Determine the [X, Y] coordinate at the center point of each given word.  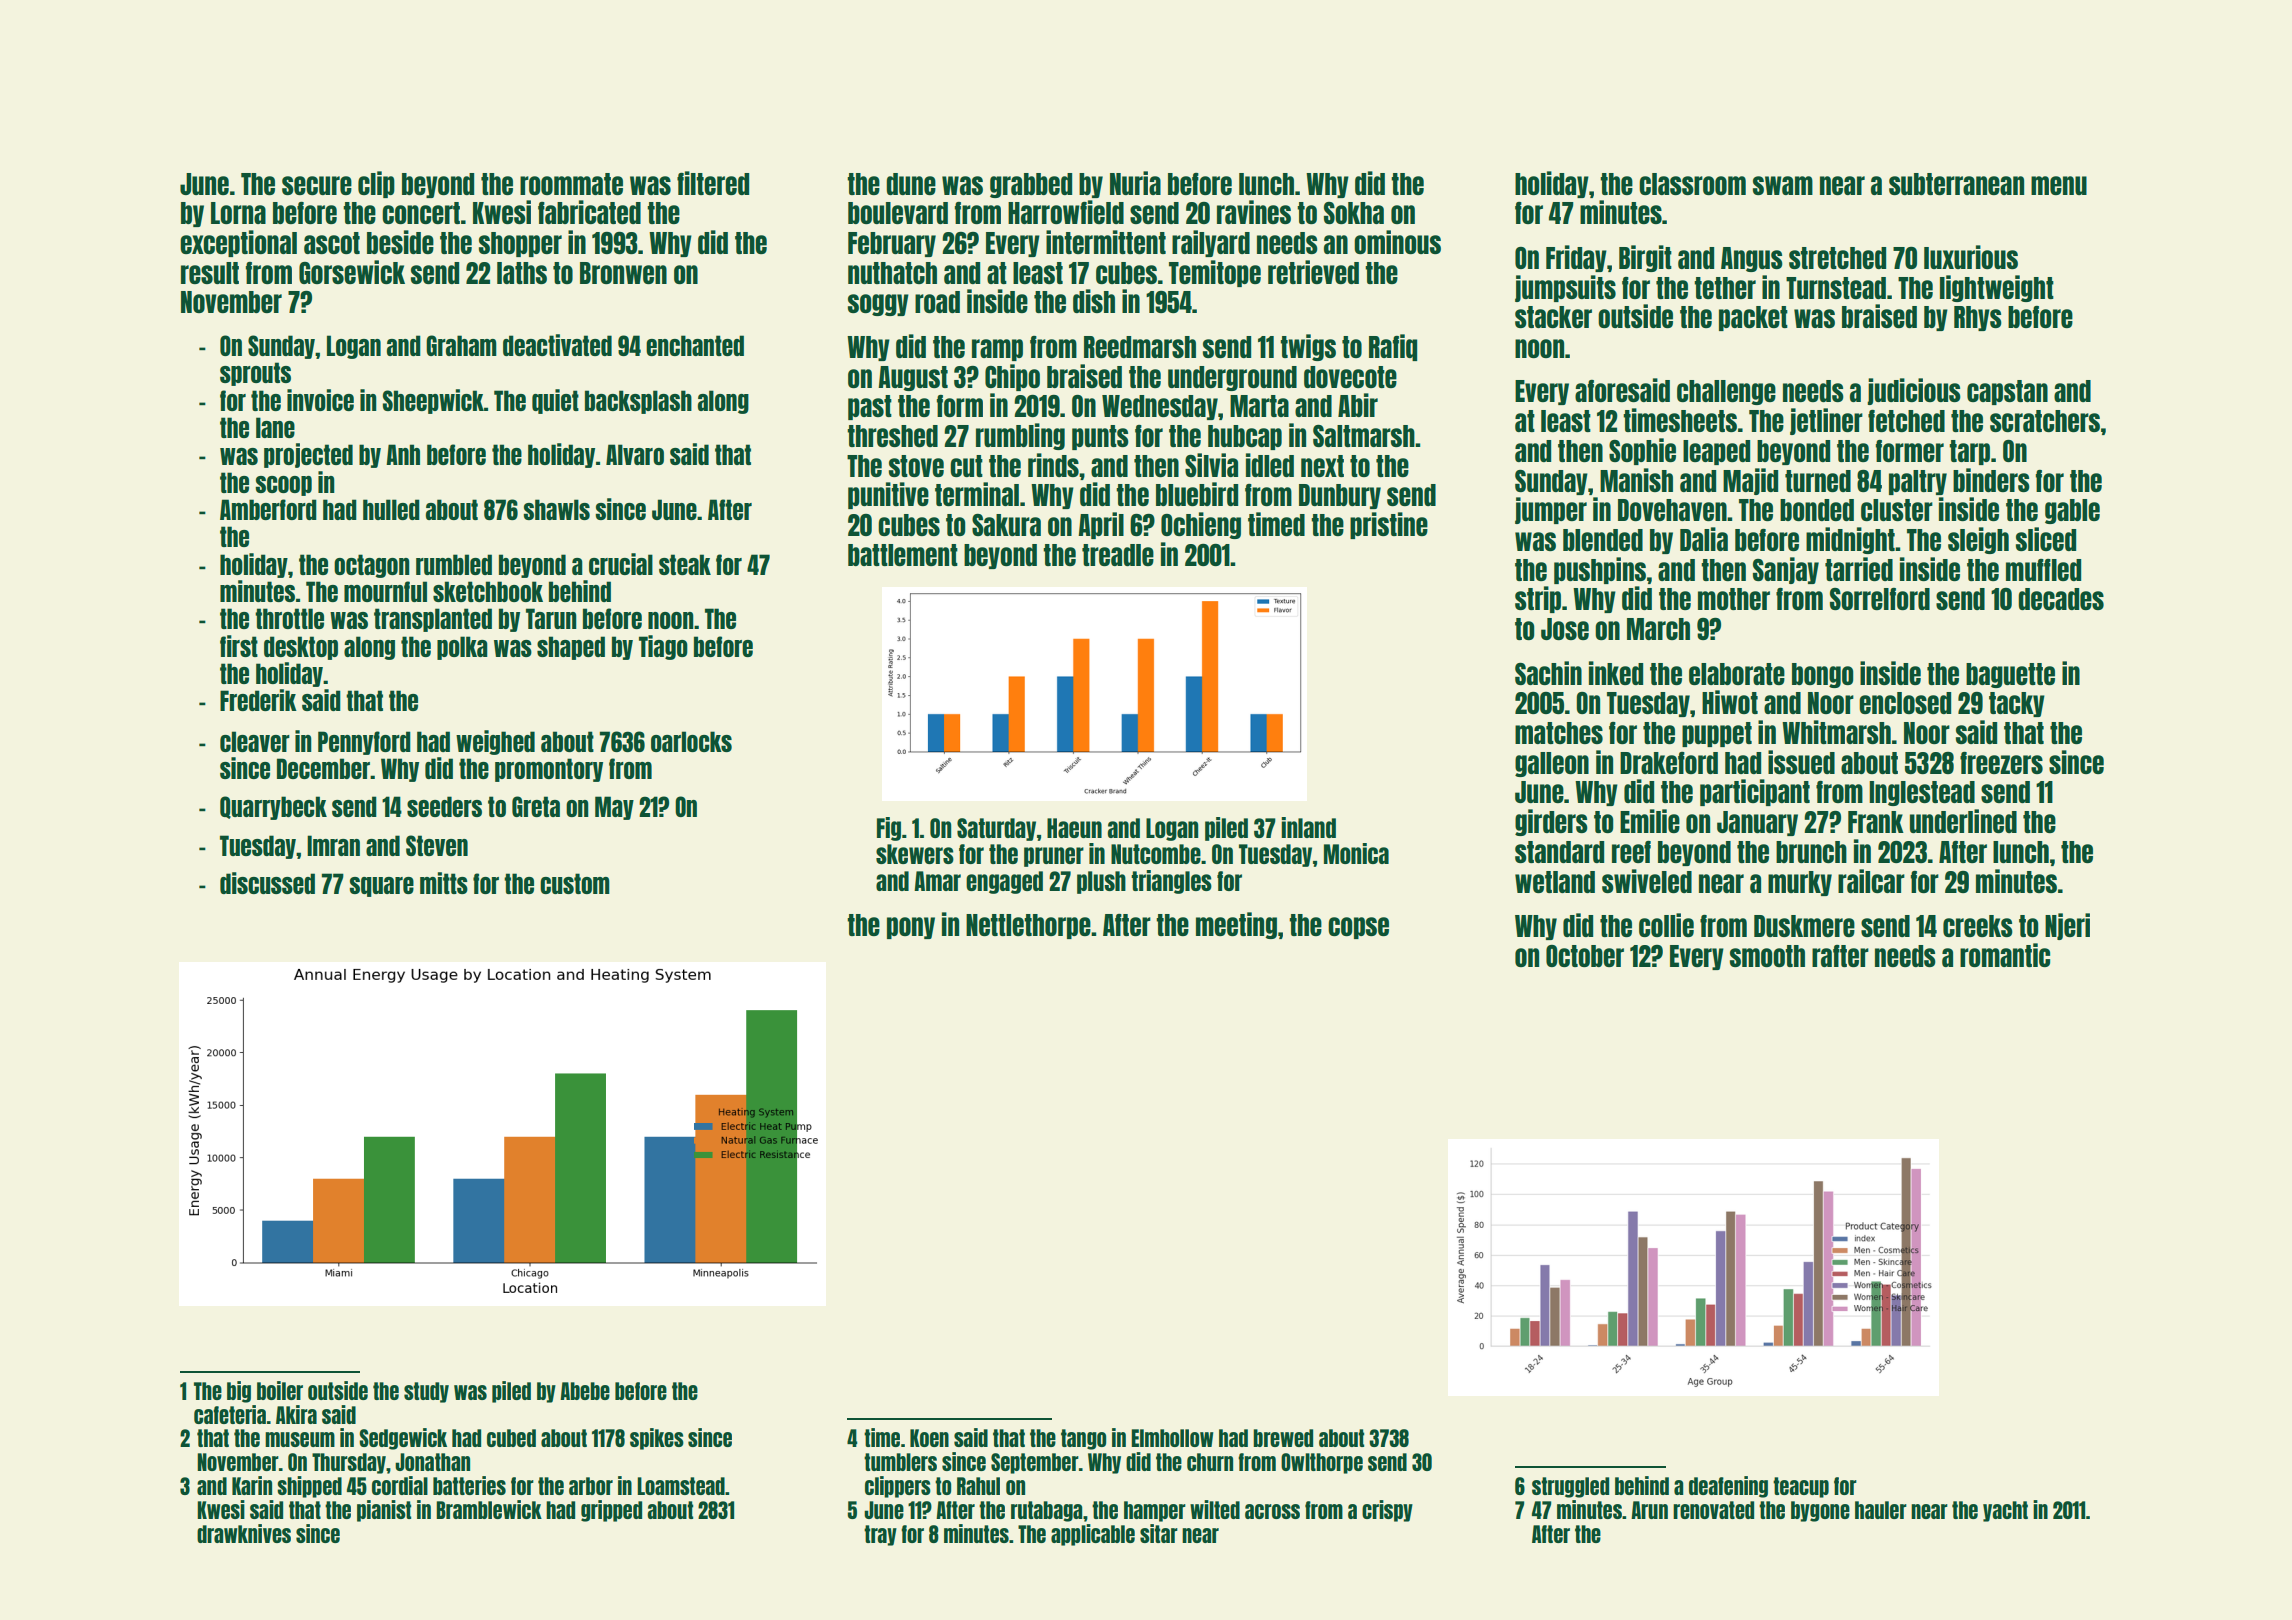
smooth [1767, 956]
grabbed [1031, 185]
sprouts [255, 374]
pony [911, 928]
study [426, 1392]
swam [1783, 185]
